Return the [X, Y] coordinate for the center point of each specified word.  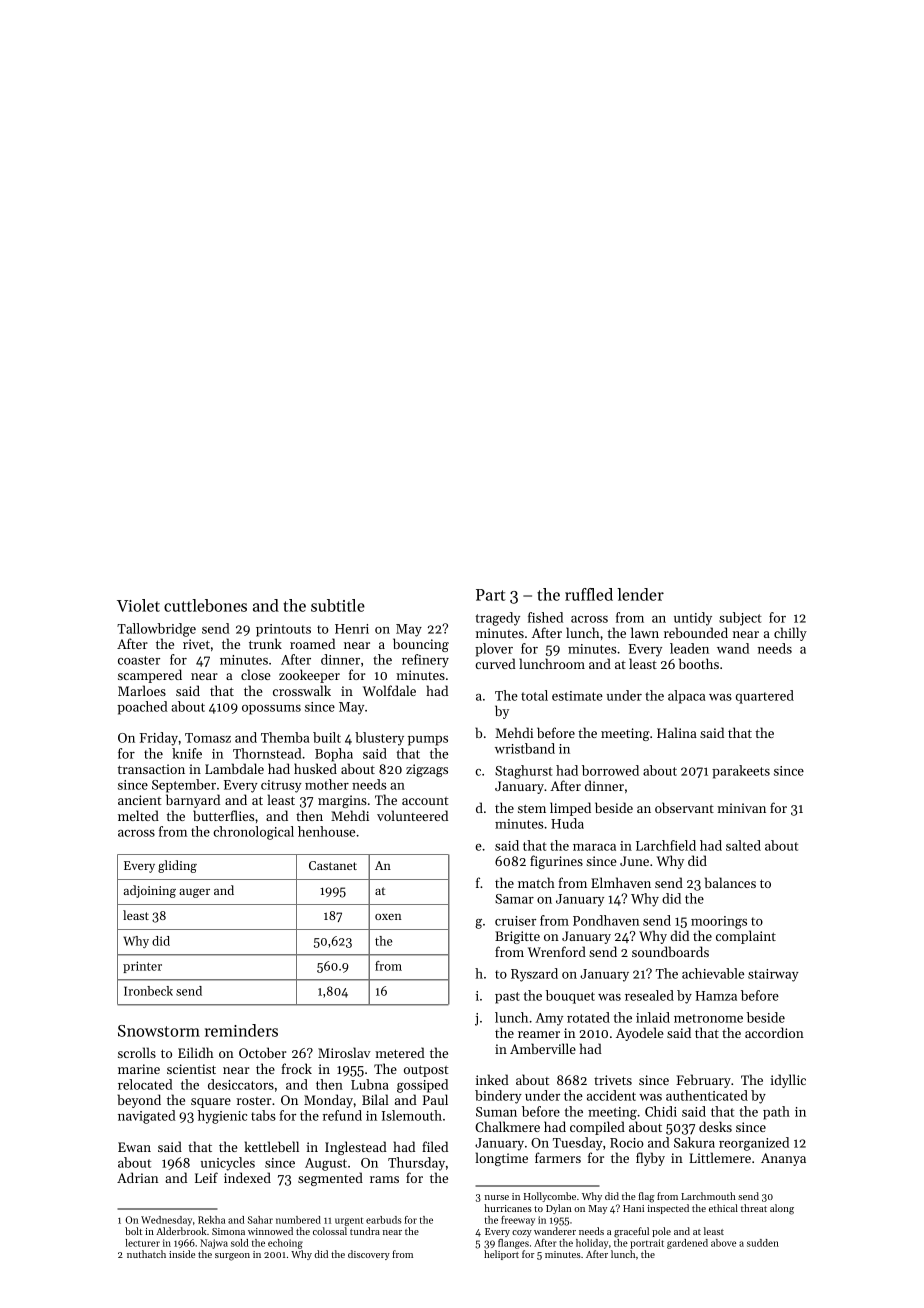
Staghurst [524, 772]
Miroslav [344, 1052]
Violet [138, 605]
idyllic [788, 1081]
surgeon [232, 1257]
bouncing [421, 645]
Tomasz [208, 738]
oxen [388, 917]
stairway [773, 975]
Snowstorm [159, 1031]
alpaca [686, 697]
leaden [689, 648]
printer [142, 967]
